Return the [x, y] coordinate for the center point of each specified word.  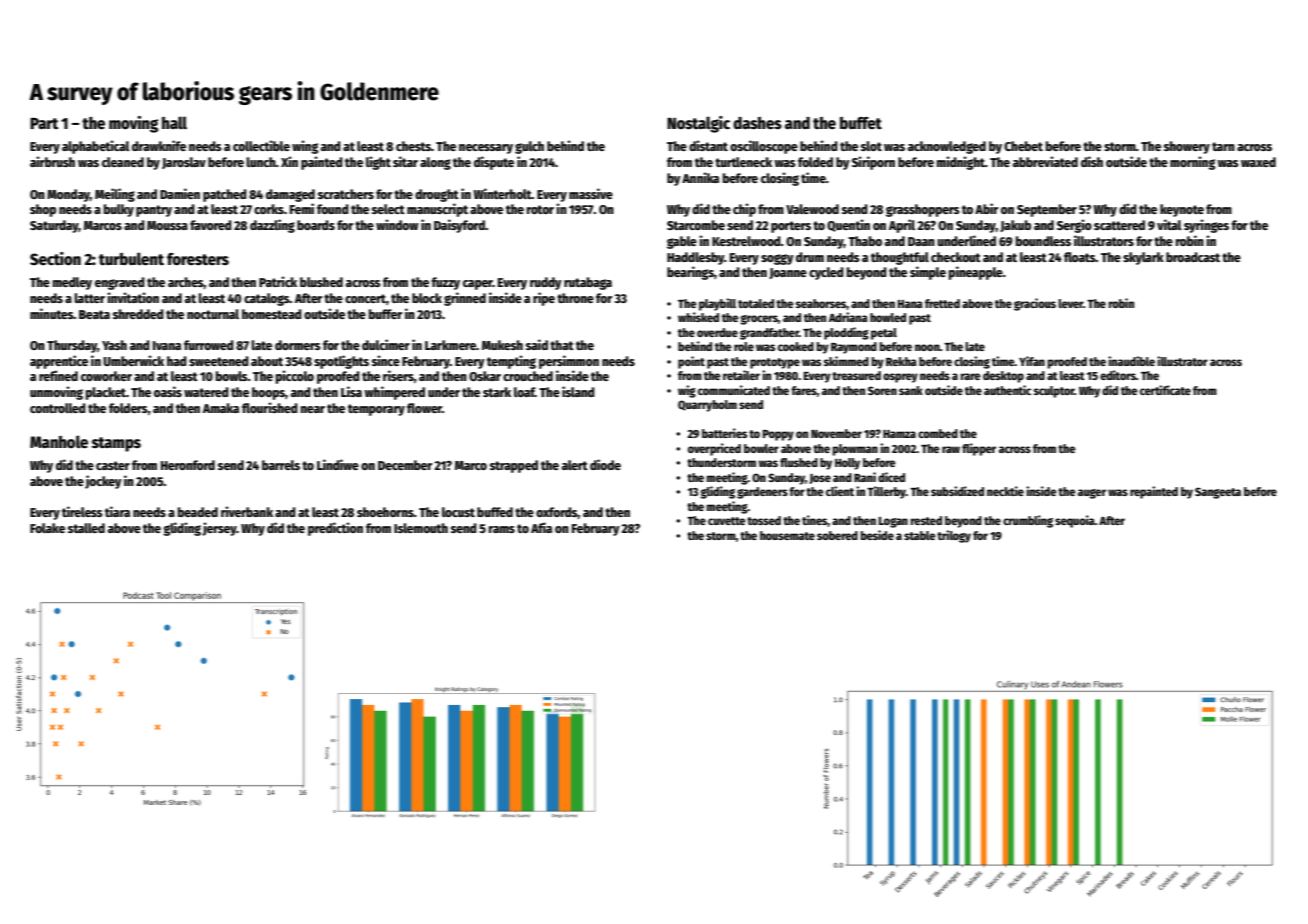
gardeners [762, 493]
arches [186, 283]
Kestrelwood [746, 241]
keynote [1182, 210]
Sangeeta [1218, 493]
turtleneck [743, 162]
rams [502, 529]
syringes [1206, 226]
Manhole [59, 442]
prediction [335, 529]
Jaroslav [184, 163]
